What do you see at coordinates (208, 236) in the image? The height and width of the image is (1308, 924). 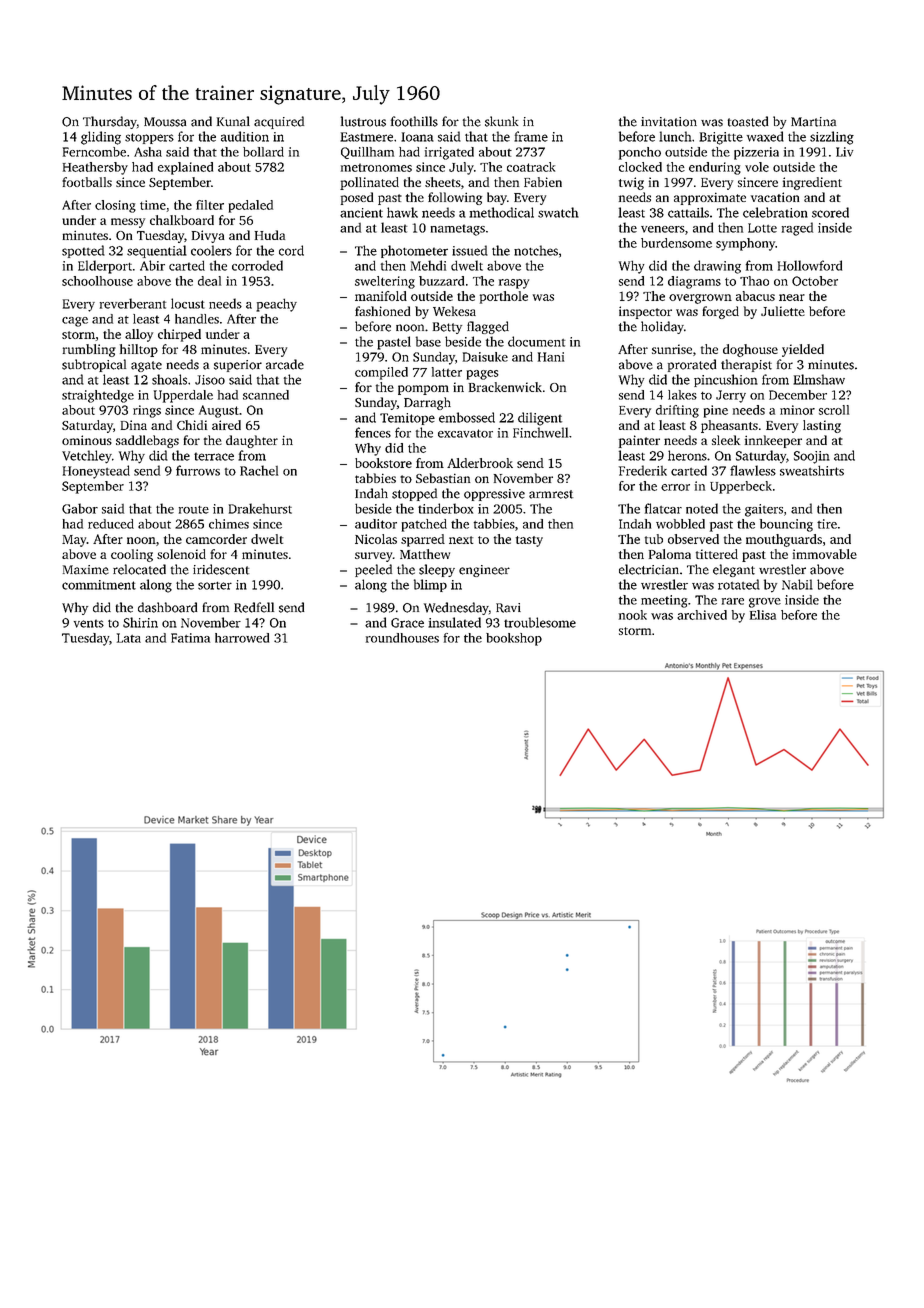 I see `Divya` at bounding box center [208, 236].
